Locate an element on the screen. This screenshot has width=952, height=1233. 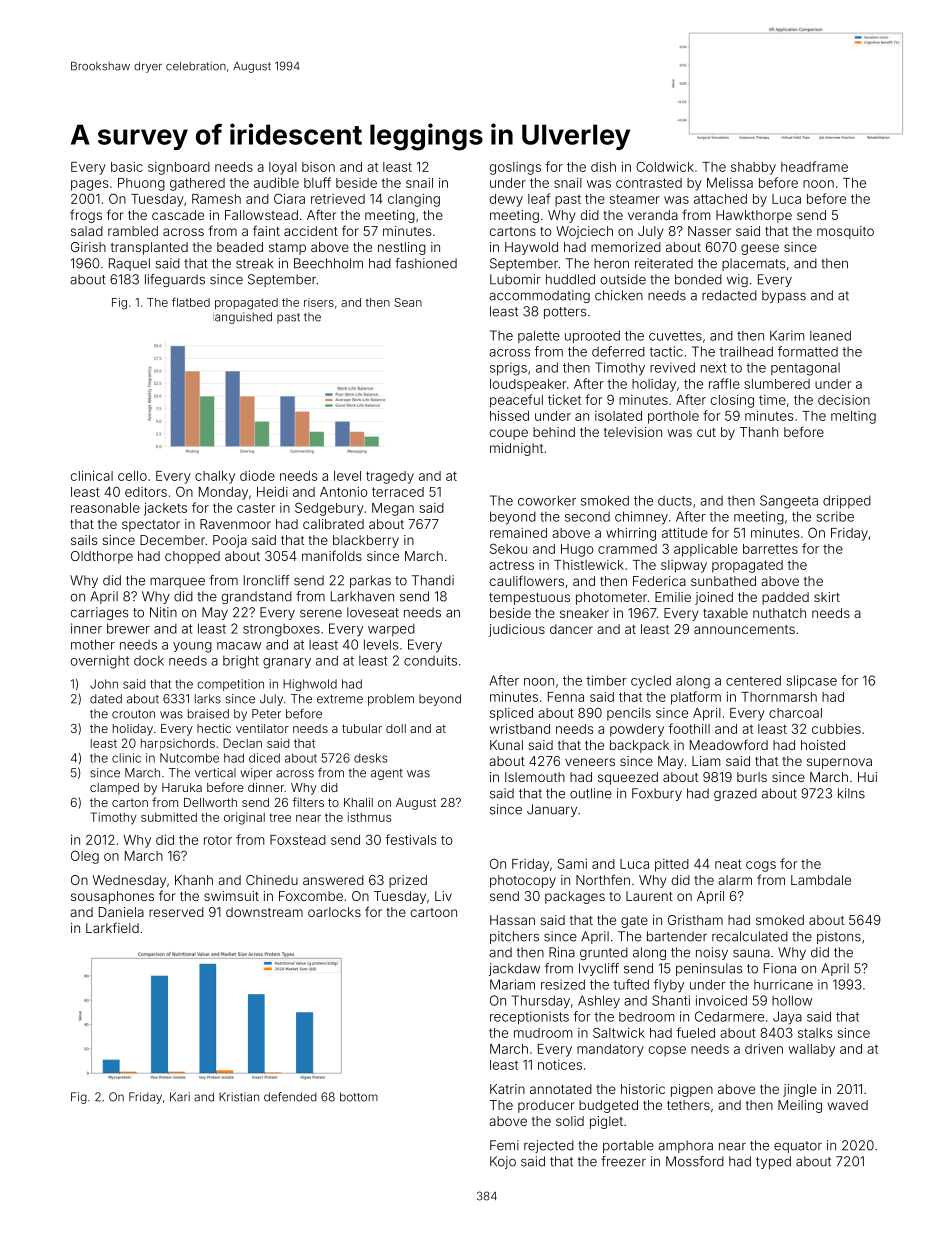
crouton is located at coordinates (133, 714).
